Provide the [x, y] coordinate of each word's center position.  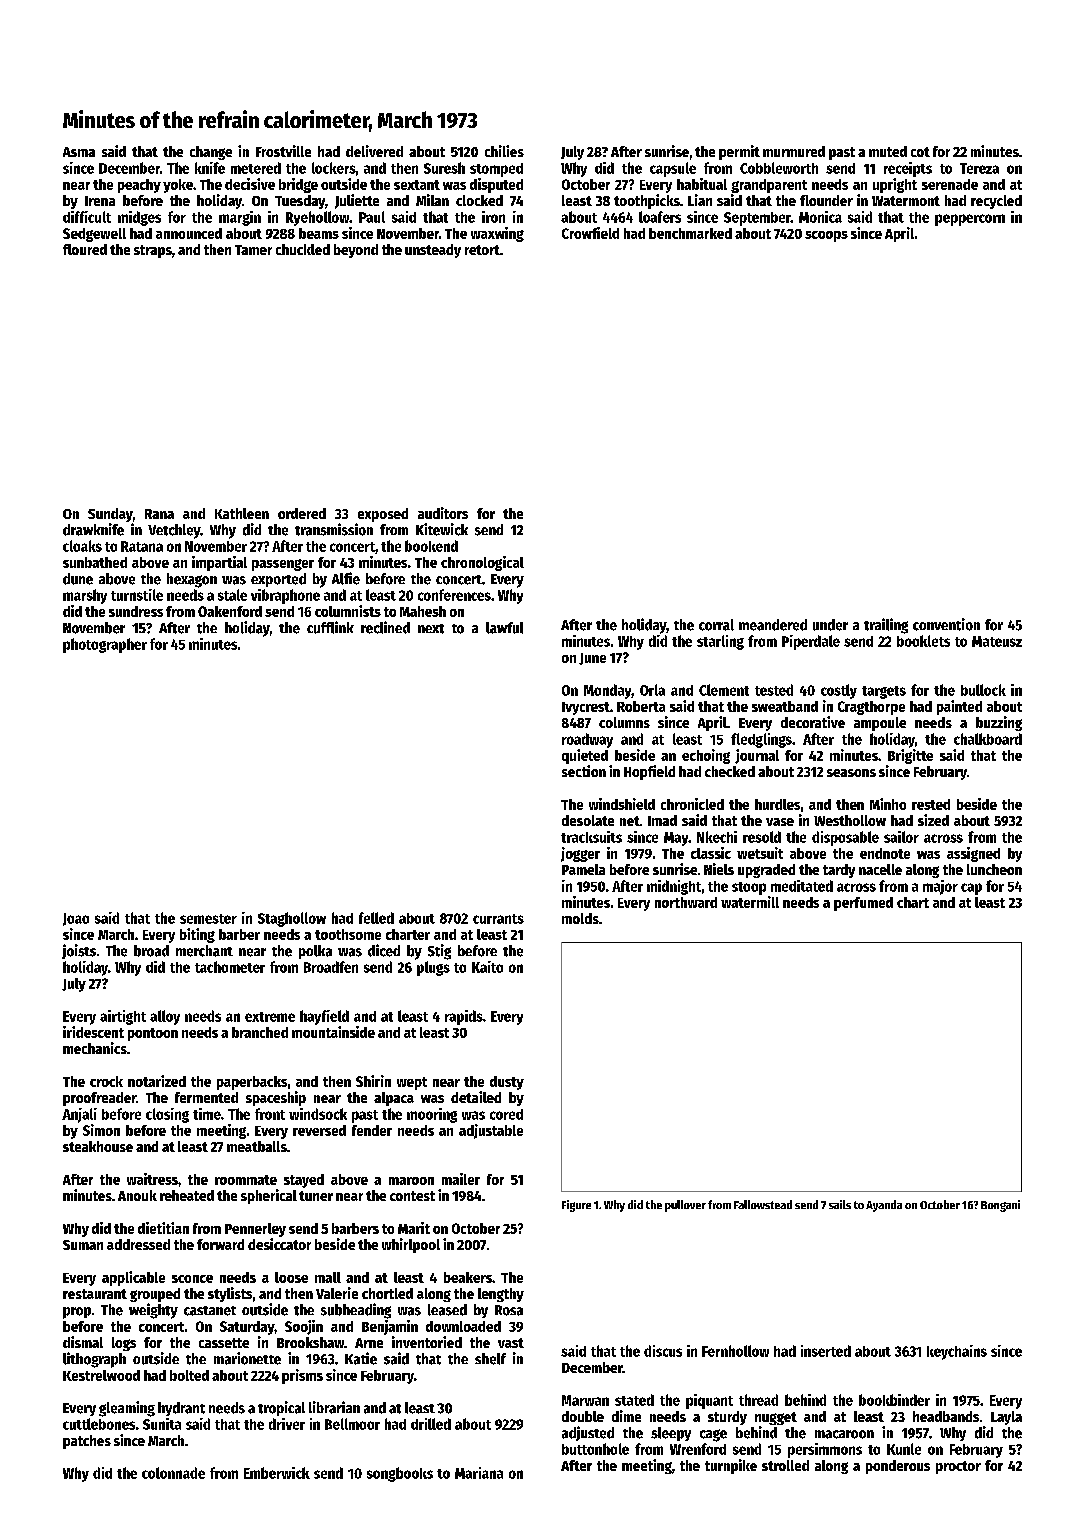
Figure [576, 1206]
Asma [79, 152]
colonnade [173, 1473]
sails [840, 1204]
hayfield [324, 1017]
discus [663, 1351]
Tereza [979, 168]
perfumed [863, 904]
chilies [504, 151]
